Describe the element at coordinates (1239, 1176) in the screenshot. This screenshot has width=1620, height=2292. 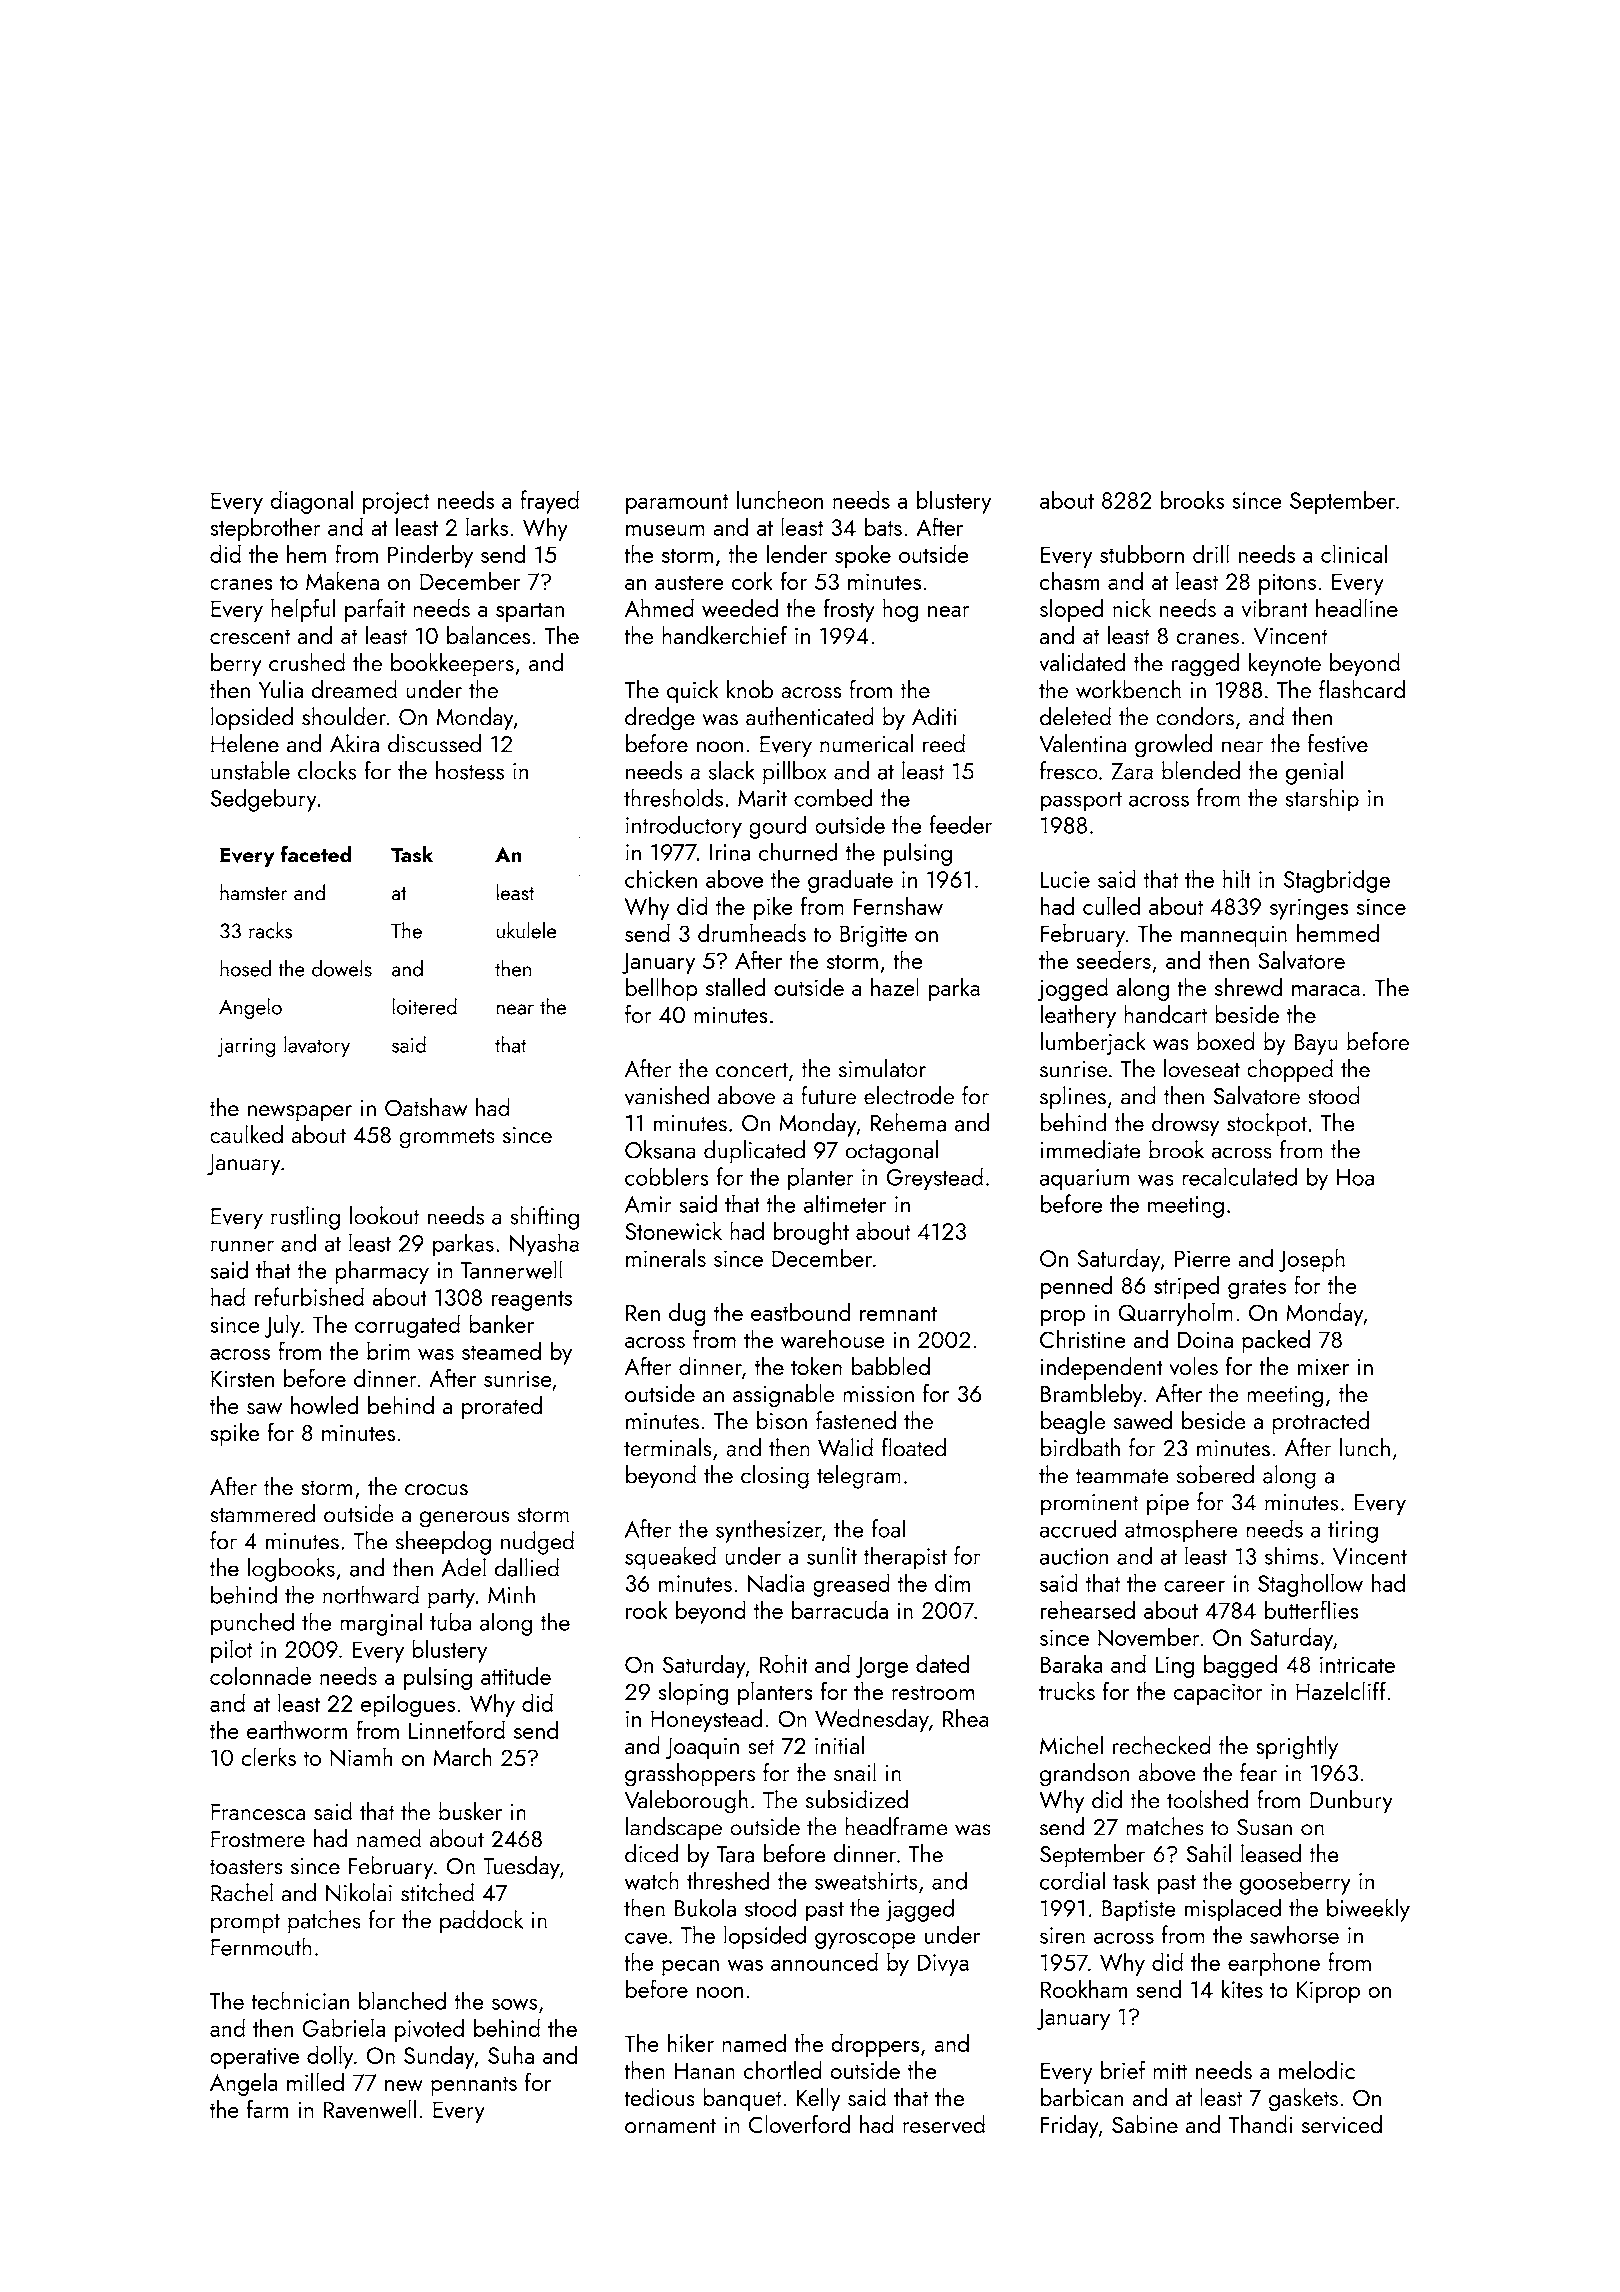
I see `recalculated` at that location.
